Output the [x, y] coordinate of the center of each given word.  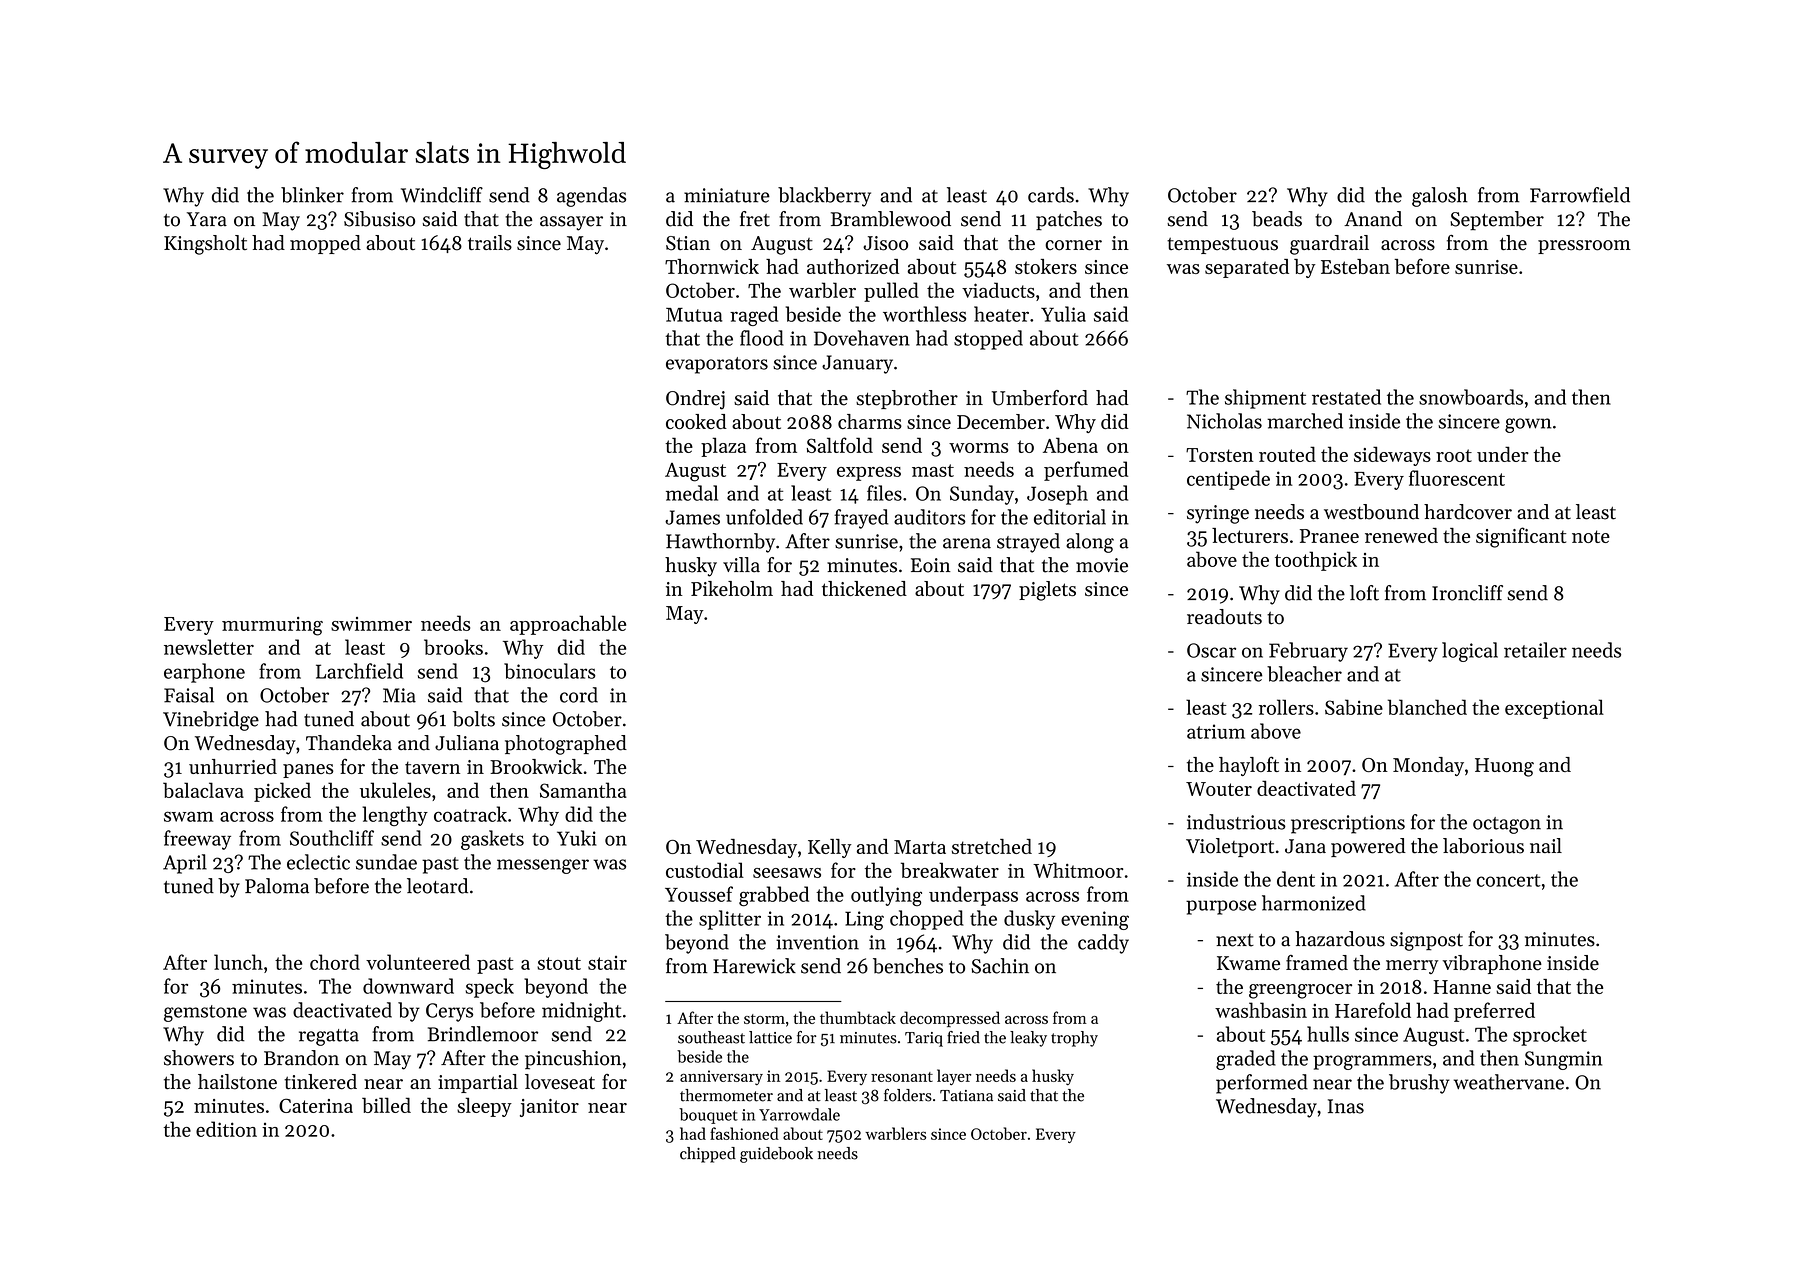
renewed [1401, 535]
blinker [312, 195]
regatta [329, 1037]
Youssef [699, 894]
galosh [1440, 197]
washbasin [1261, 1010]
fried [963, 1037]
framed [1317, 963]
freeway [197, 840]
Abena [1070, 445]
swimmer [371, 624]
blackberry [824, 197]
